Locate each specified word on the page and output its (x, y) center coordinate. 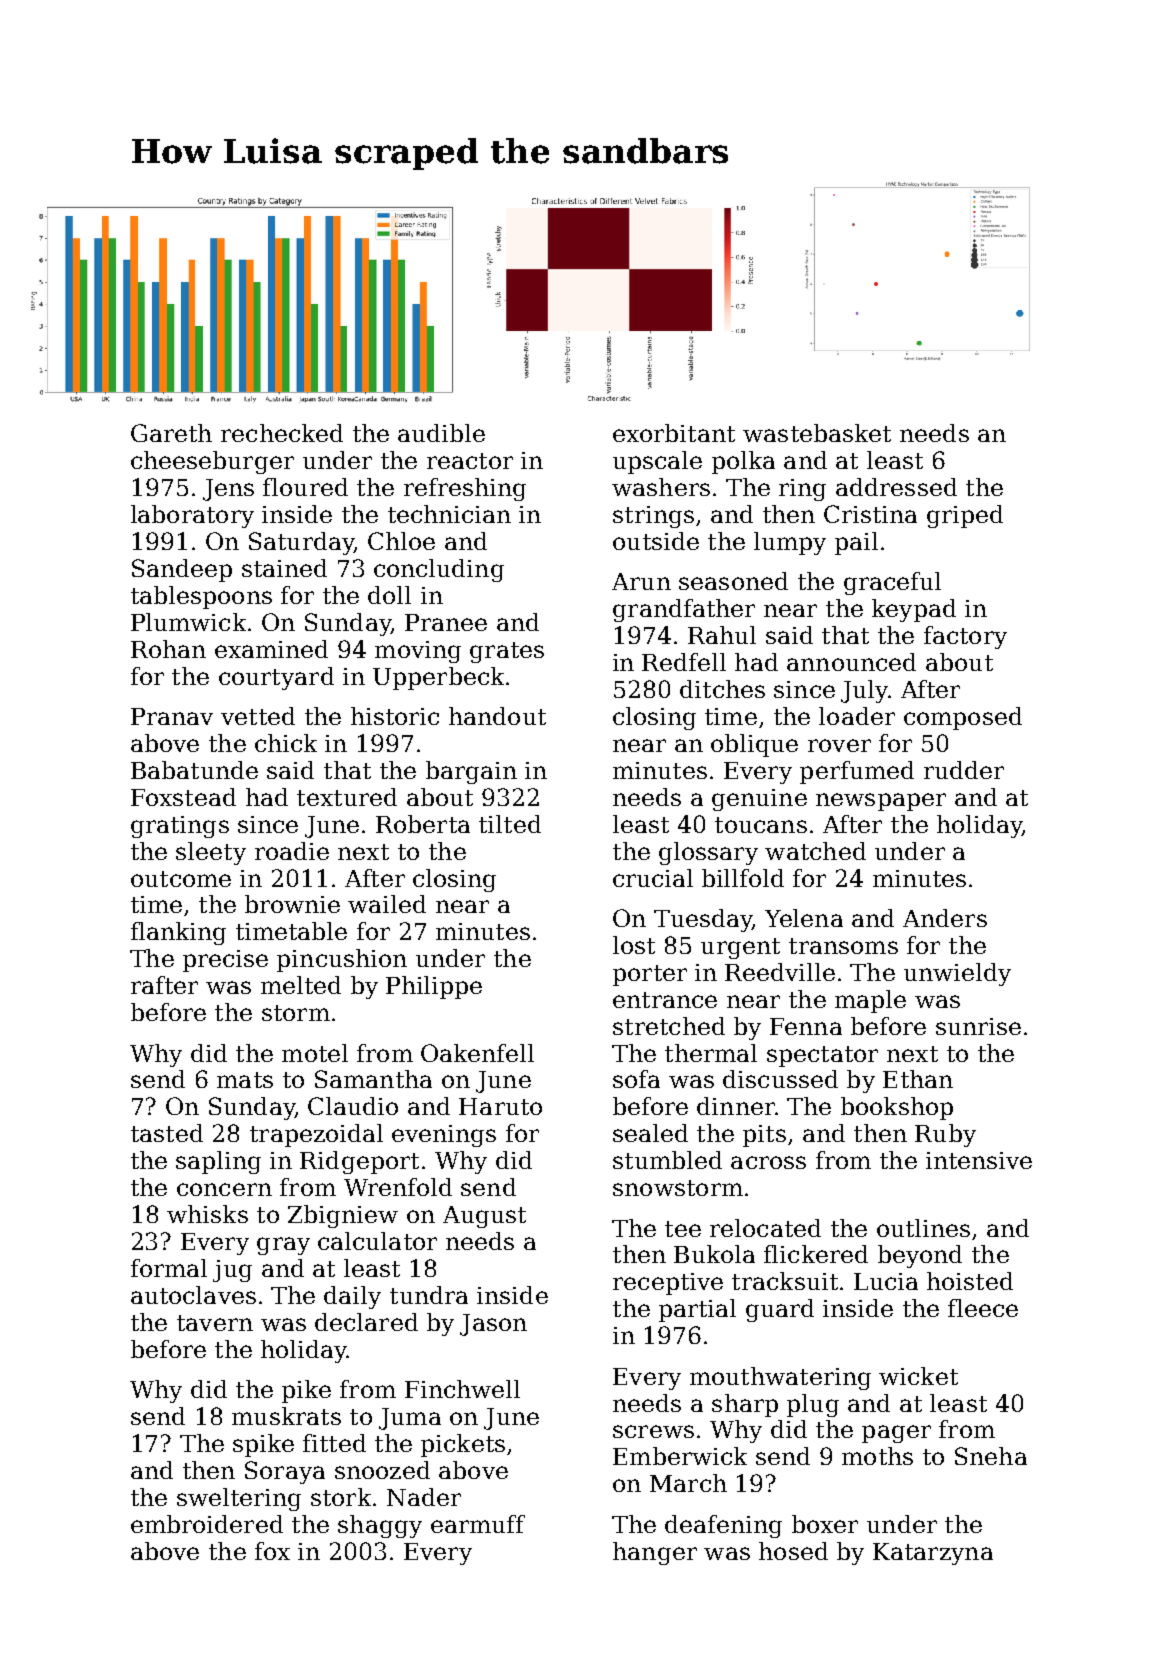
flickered (816, 1254)
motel (315, 1053)
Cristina (870, 514)
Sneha (991, 1456)
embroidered (207, 1524)
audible (441, 433)
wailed (387, 904)
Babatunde (194, 770)
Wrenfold (398, 1187)
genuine (759, 800)
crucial (653, 878)
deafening (723, 1526)
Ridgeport (359, 1162)
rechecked (282, 433)
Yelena (804, 918)
